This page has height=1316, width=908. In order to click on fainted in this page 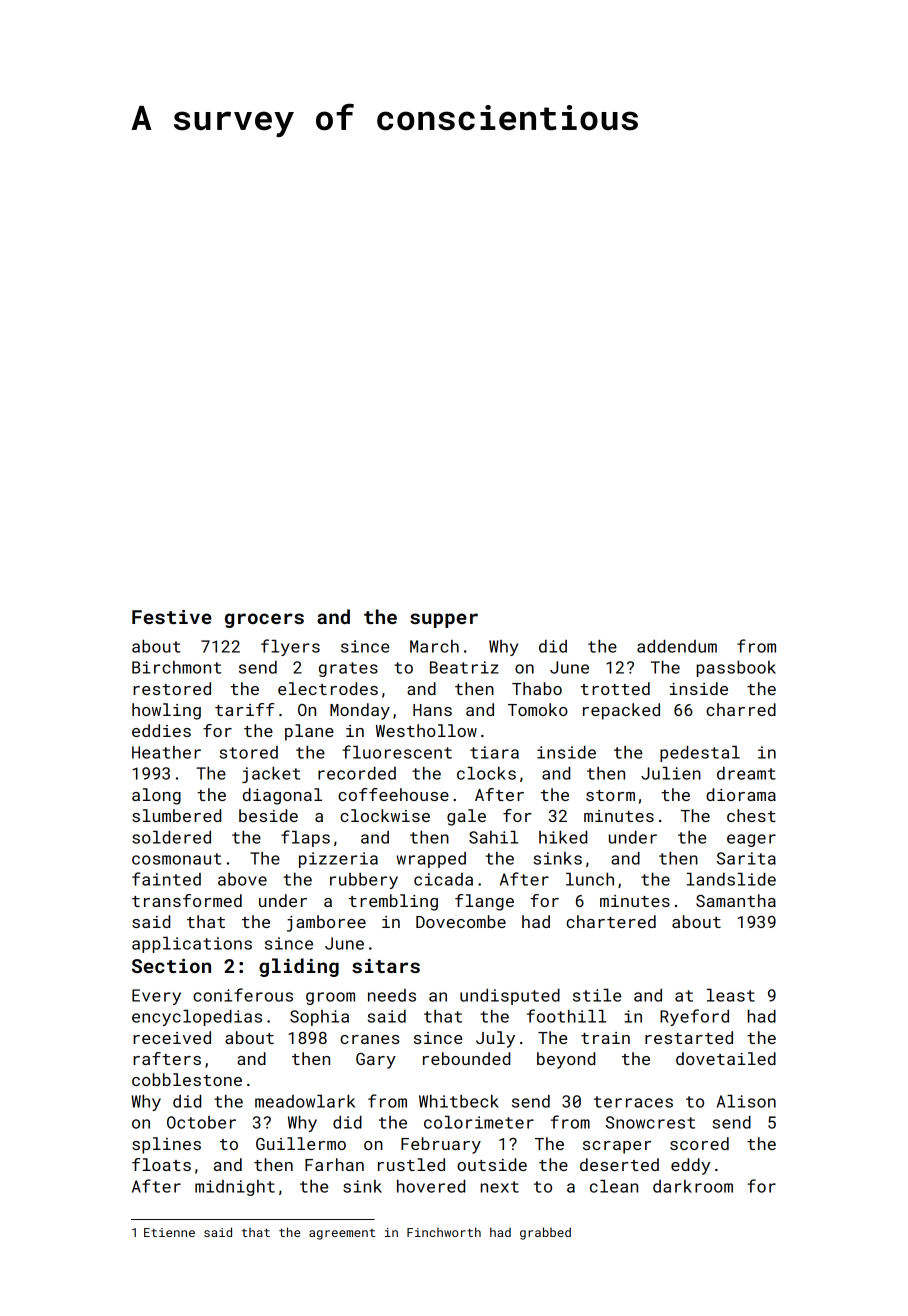, I will do `click(166, 879)`.
